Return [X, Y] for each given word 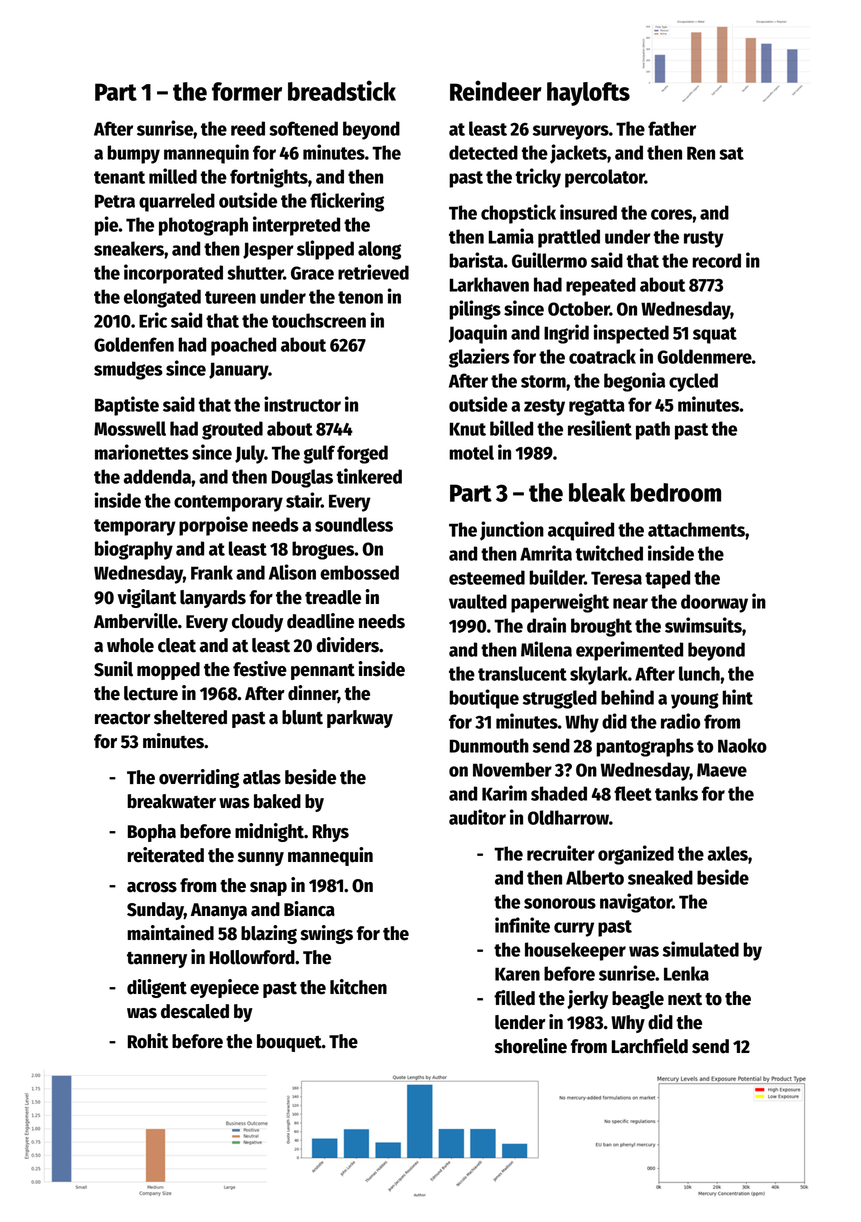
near [630, 603]
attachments [696, 529]
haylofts [588, 94]
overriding [199, 778]
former [247, 91]
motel [471, 452]
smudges [128, 370]
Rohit [148, 1041]
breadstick [342, 90]
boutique [484, 699]
